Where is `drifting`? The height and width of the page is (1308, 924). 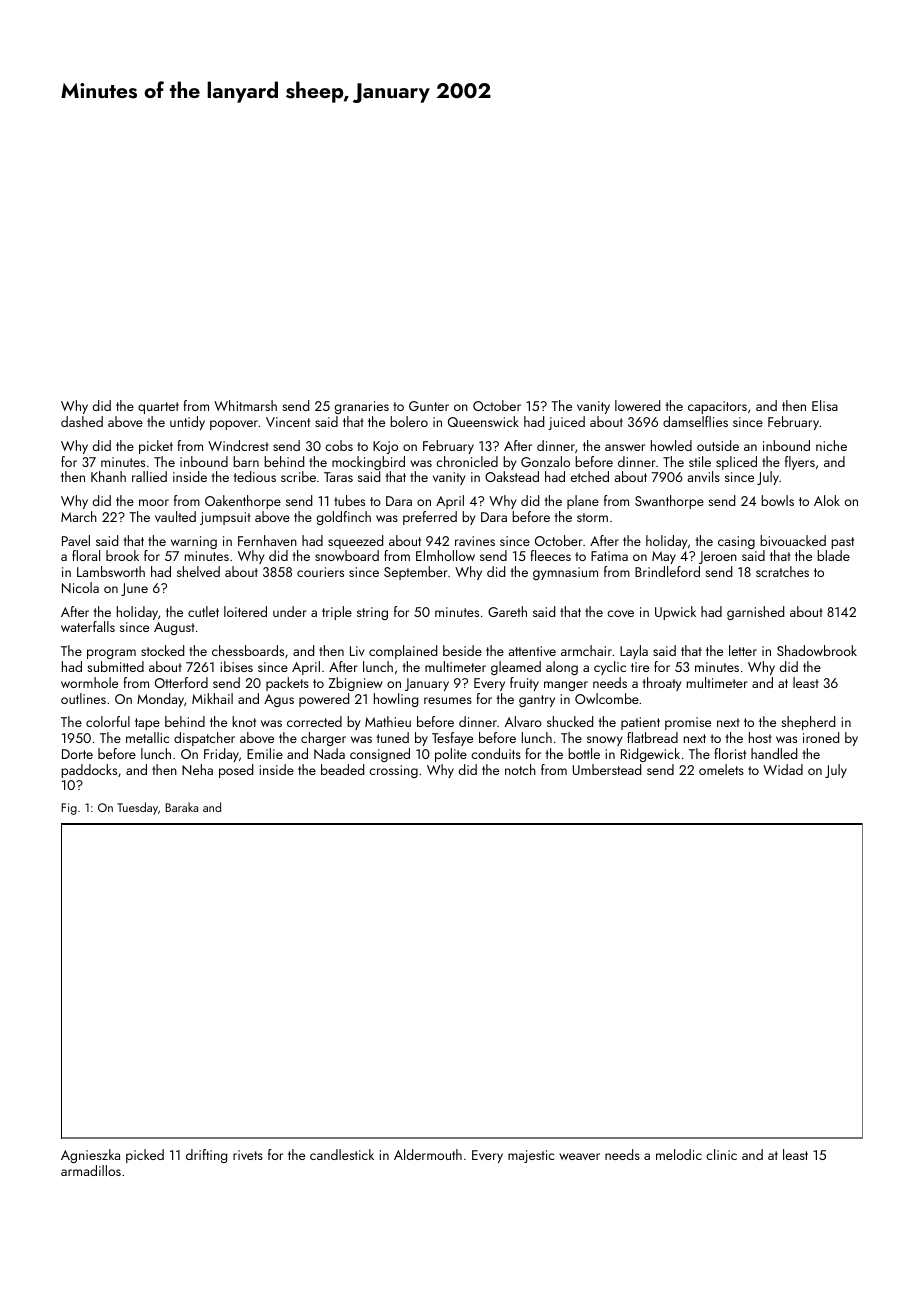 drifting is located at coordinates (206, 1156).
